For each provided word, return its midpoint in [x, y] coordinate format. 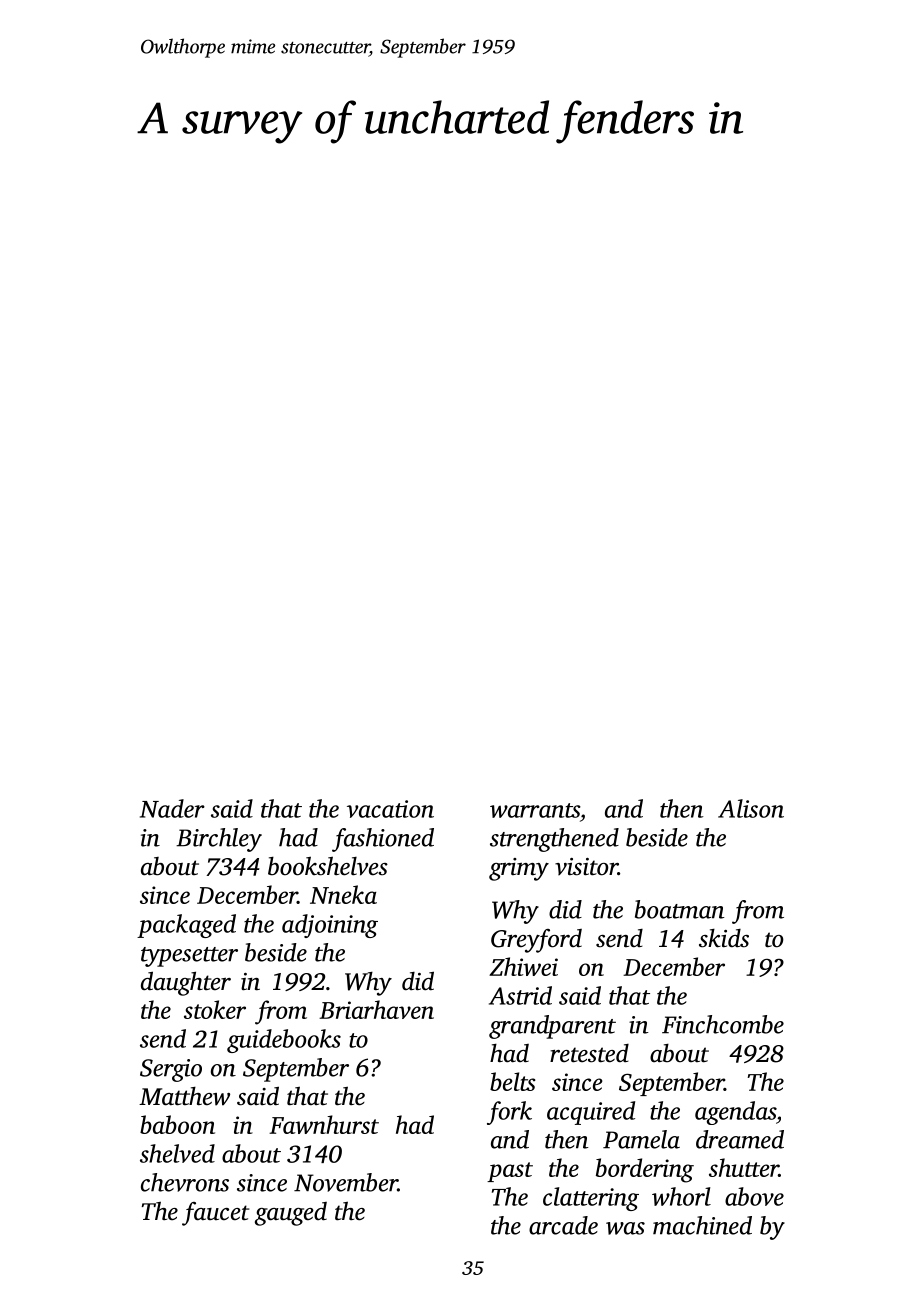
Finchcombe [723, 1024]
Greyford [536, 941]
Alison [751, 808]
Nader [172, 808]
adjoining [330, 926]
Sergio [171, 1070]
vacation [390, 809]
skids [724, 938]
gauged [291, 1214]
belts [513, 1081]
